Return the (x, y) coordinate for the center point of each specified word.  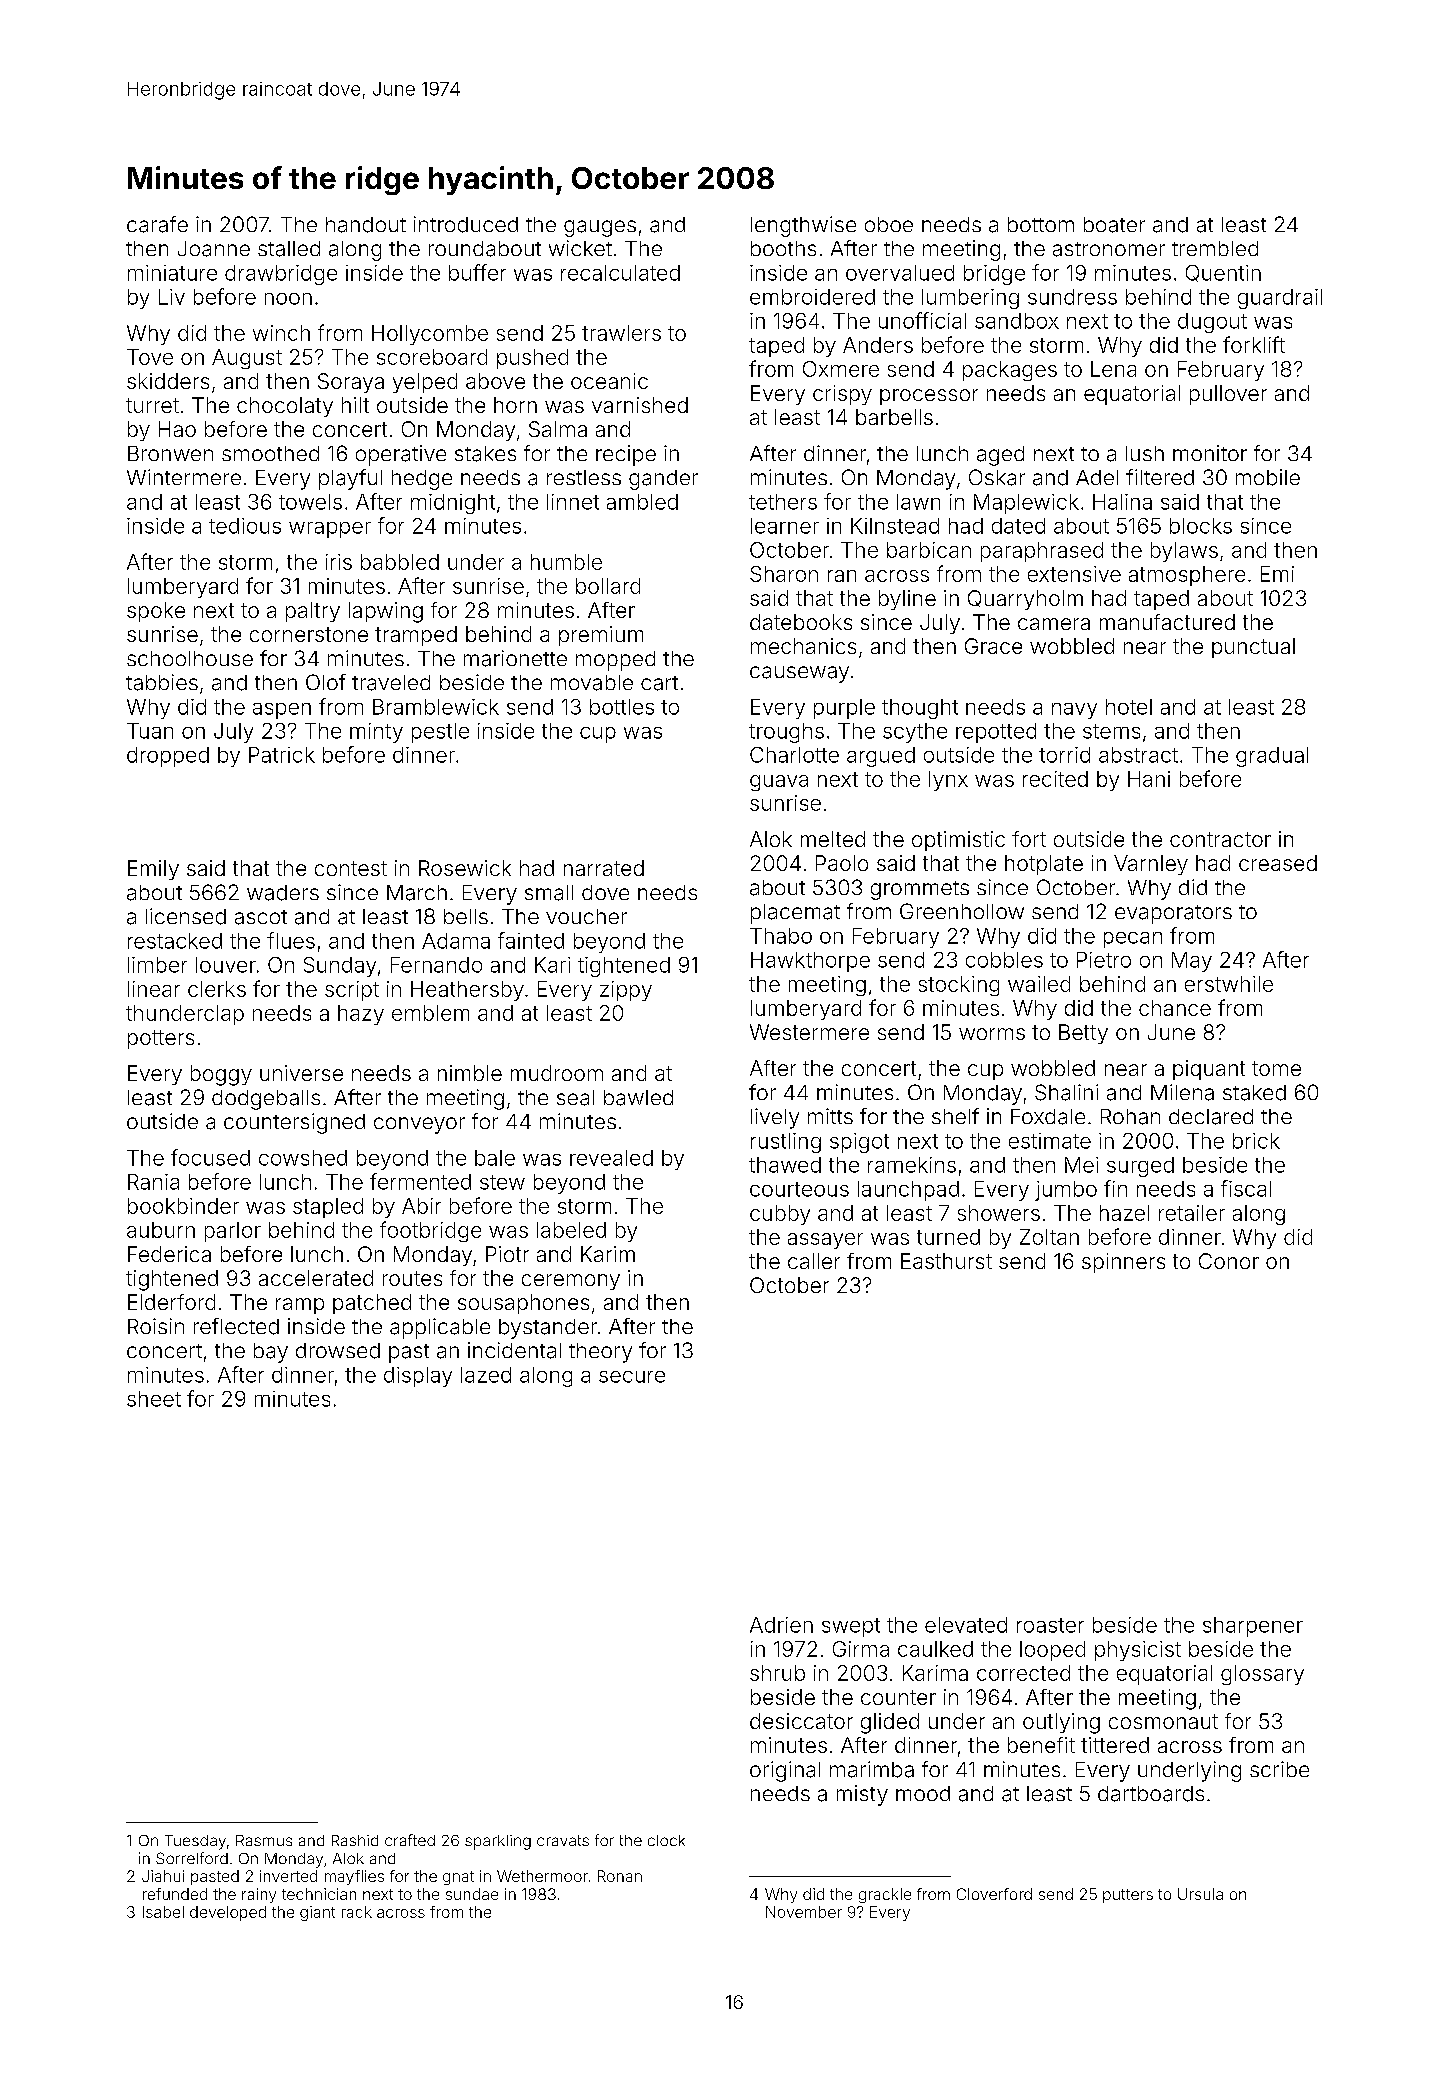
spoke (156, 612)
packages (1010, 371)
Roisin (156, 1326)
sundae (472, 1894)
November (804, 1912)
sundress (1072, 297)
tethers (783, 502)
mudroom (557, 1073)
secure (632, 1377)
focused (210, 1157)
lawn (918, 502)
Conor (1229, 1261)
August (247, 359)
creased (1278, 863)
